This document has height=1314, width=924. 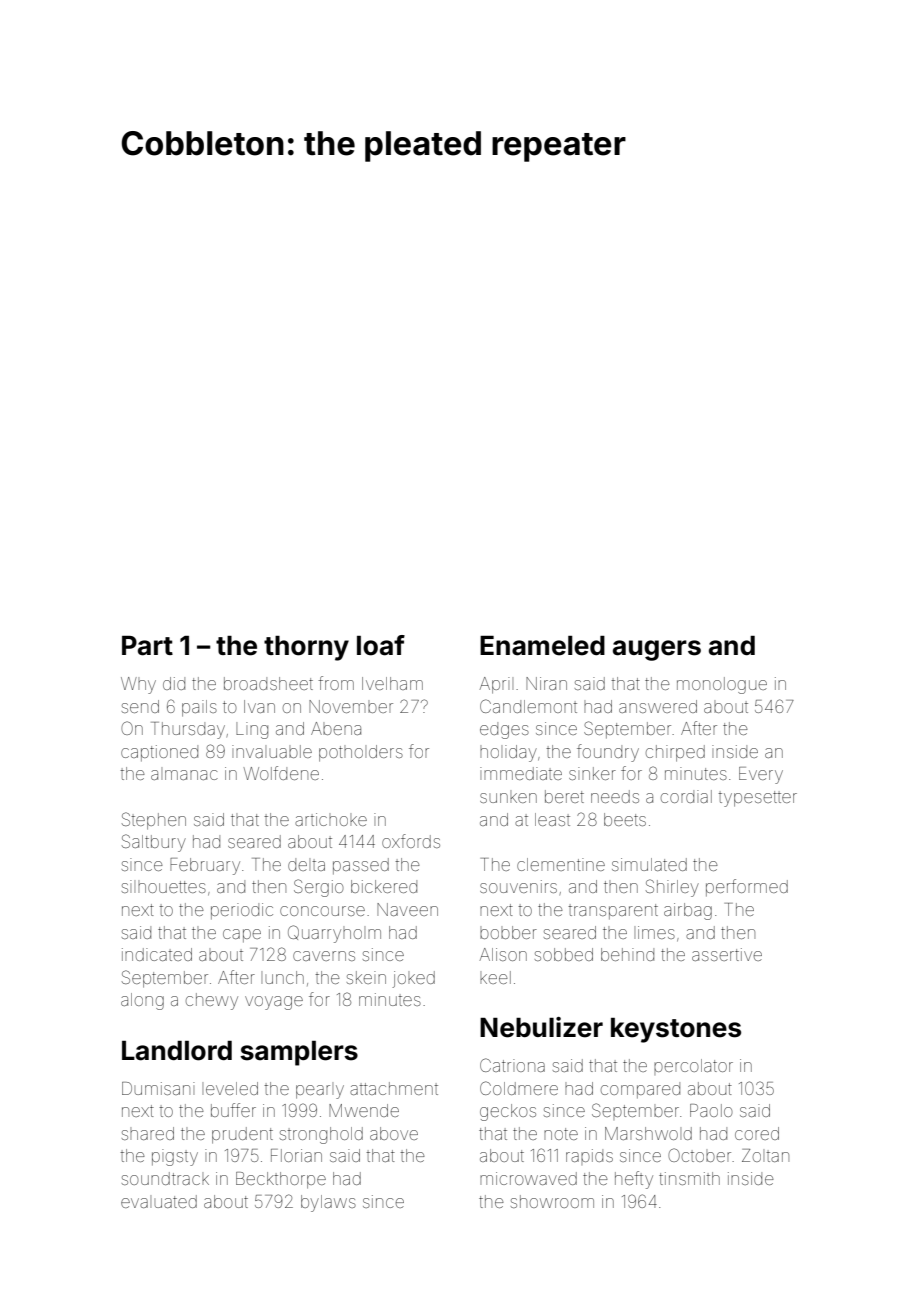 I want to click on Nebulizer, so click(x=541, y=1027).
